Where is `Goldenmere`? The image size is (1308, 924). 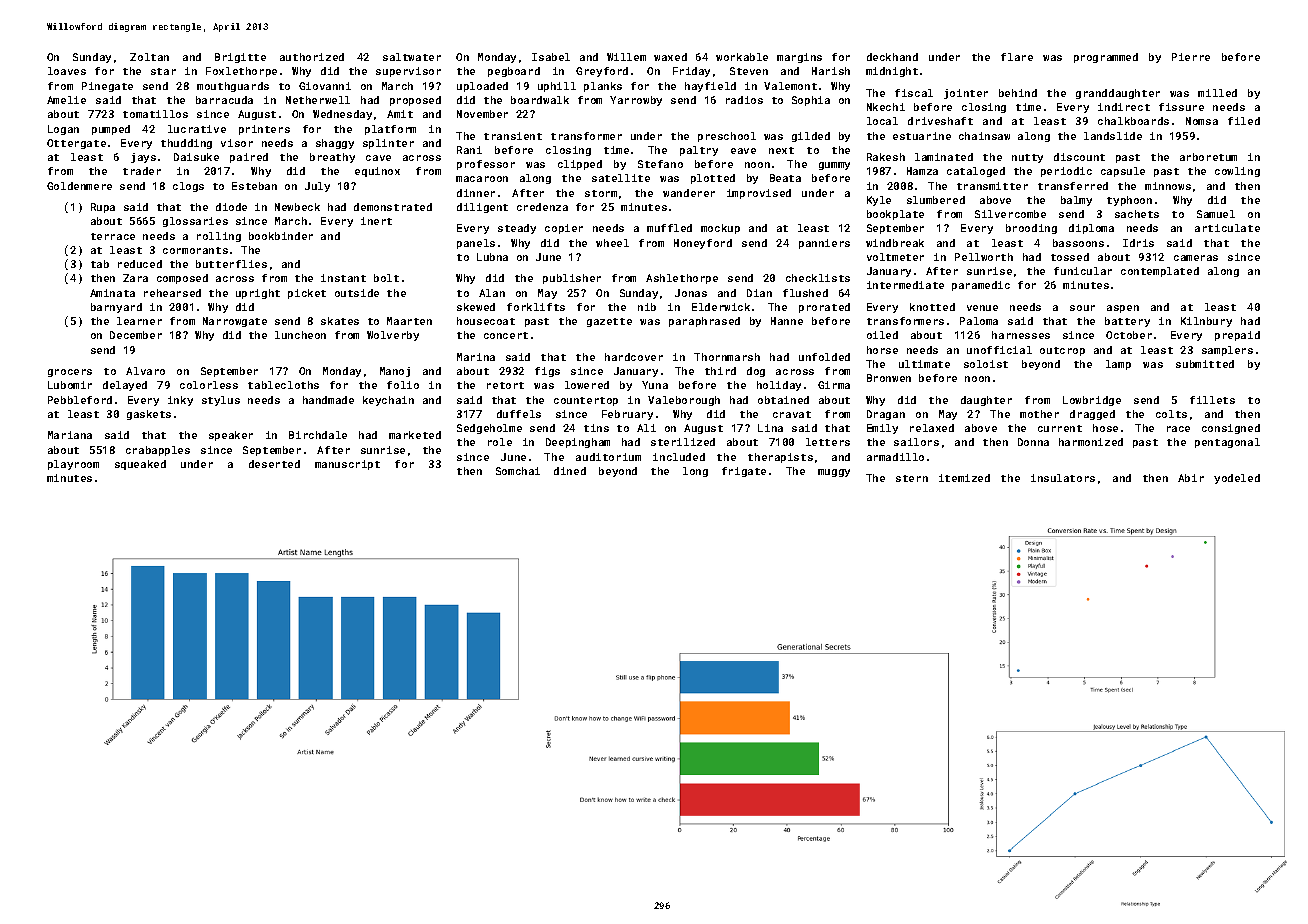 Goldenmere is located at coordinates (79, 186).
